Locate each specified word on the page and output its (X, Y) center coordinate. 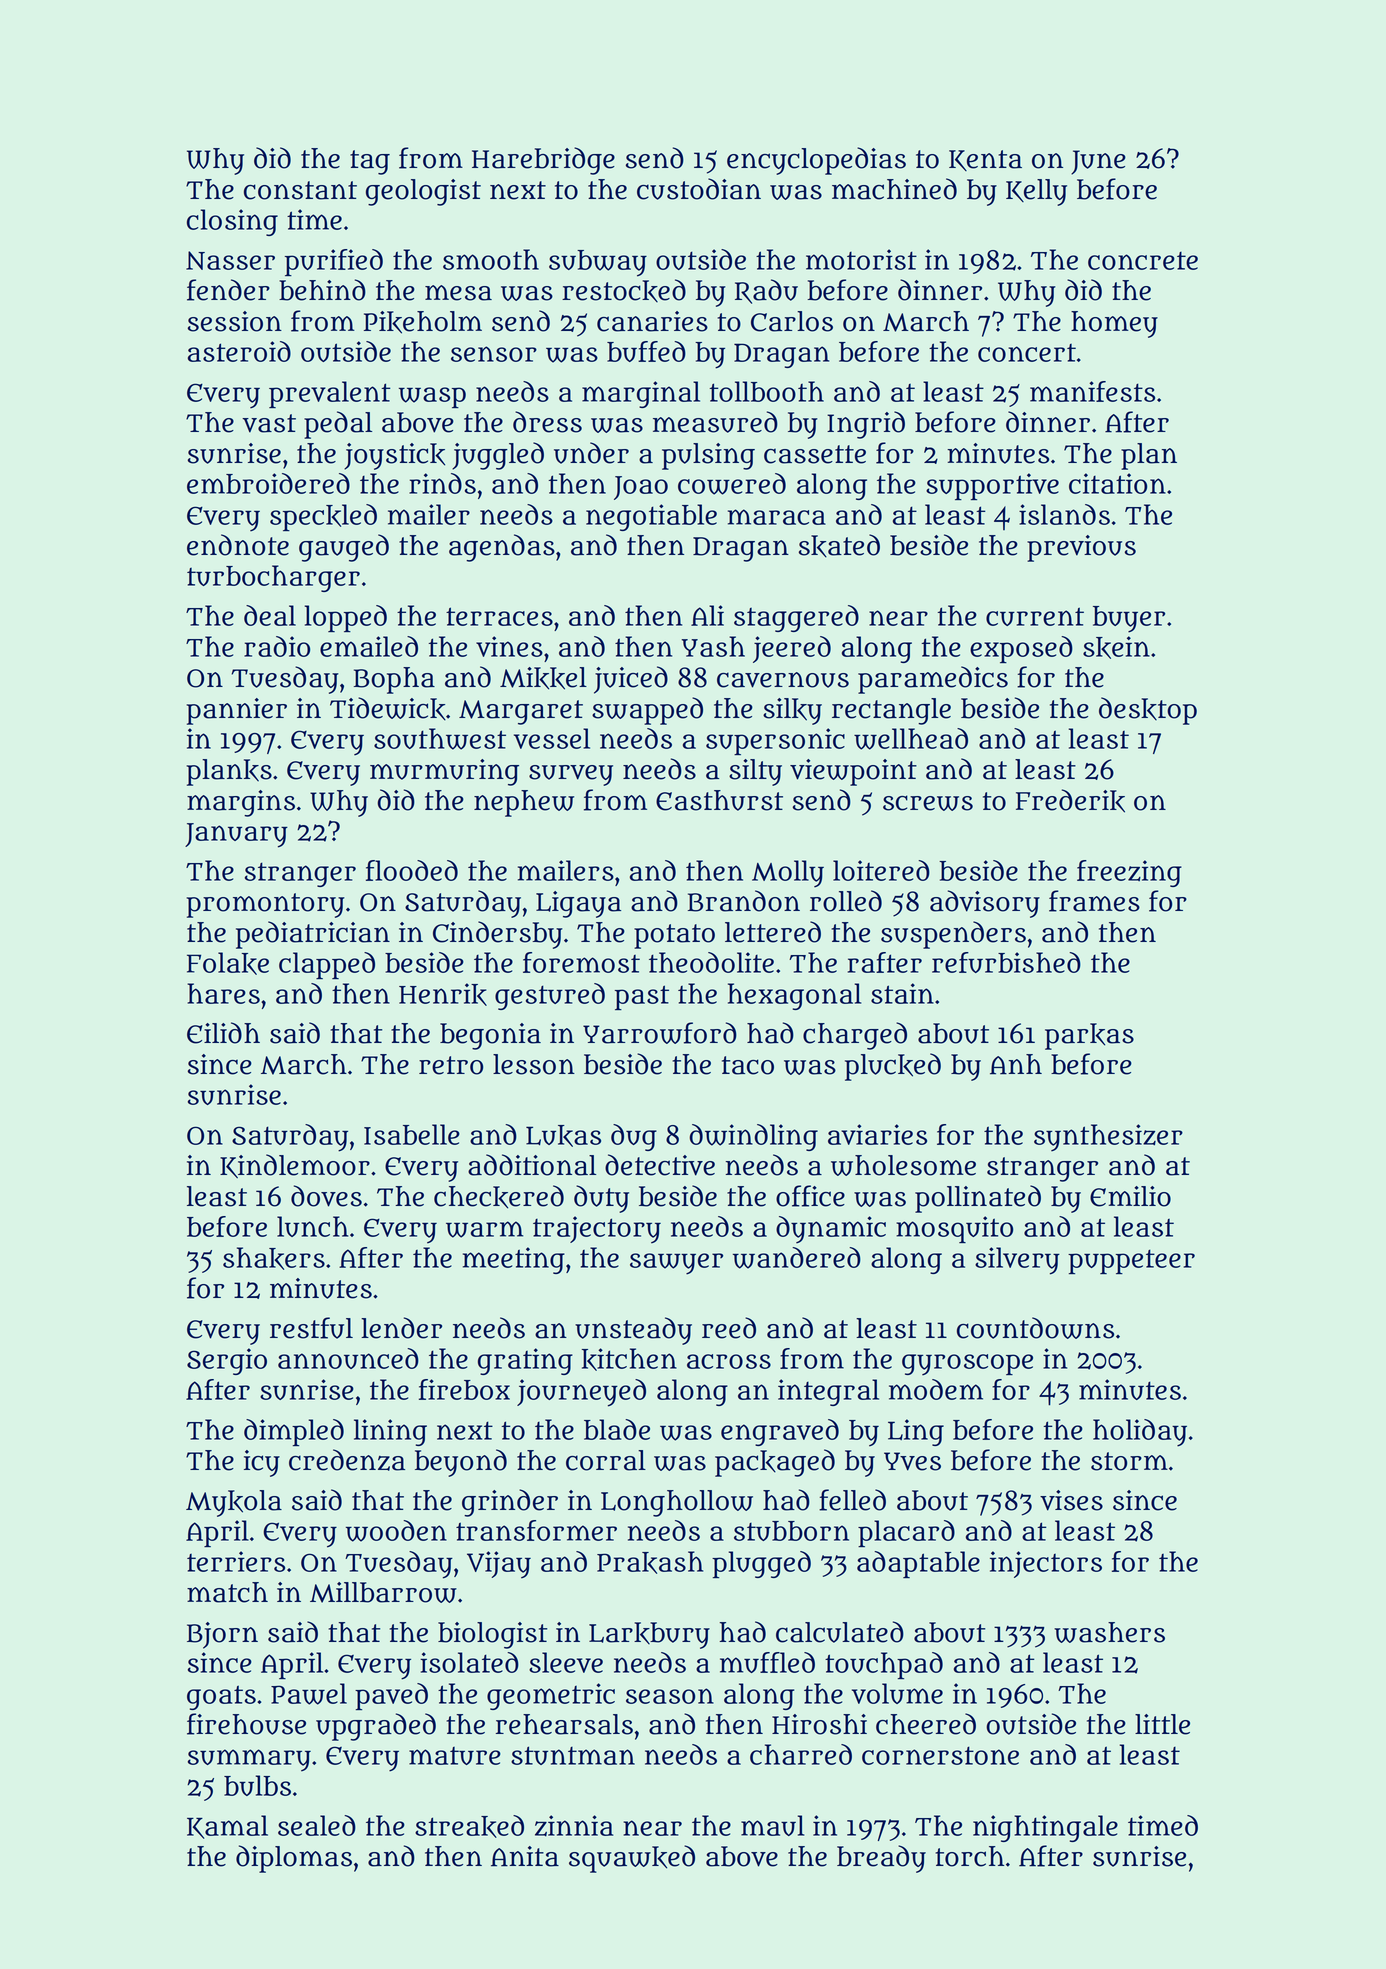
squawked (632, 1859)
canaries (652, 321)
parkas (1089, 1036)
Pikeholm (423, 322)
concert (1027, 353)
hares (223, 993)
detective (660, 1165)
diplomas (294, 1859)
